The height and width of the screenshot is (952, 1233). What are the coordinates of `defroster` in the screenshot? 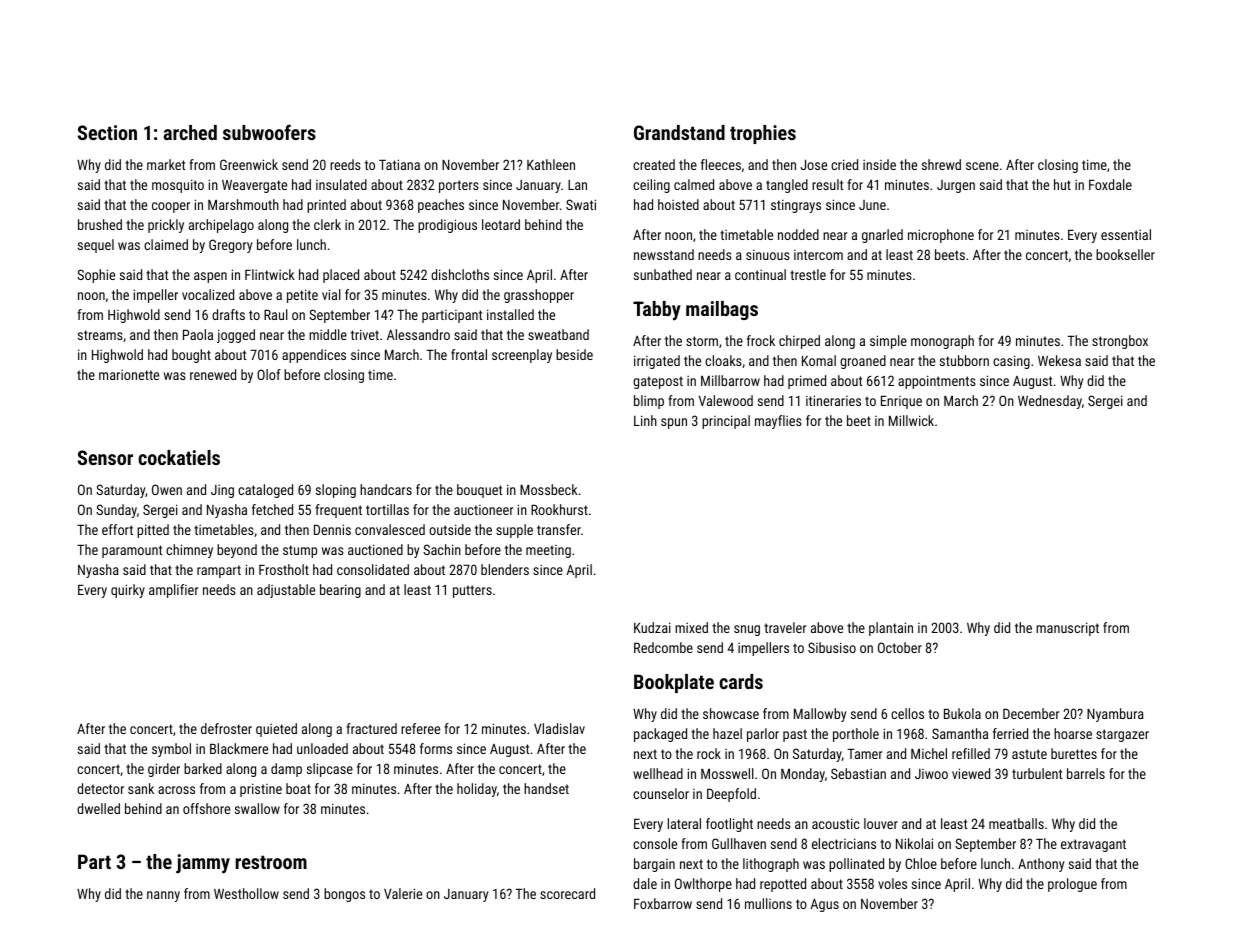 It's located at (226, 728).
